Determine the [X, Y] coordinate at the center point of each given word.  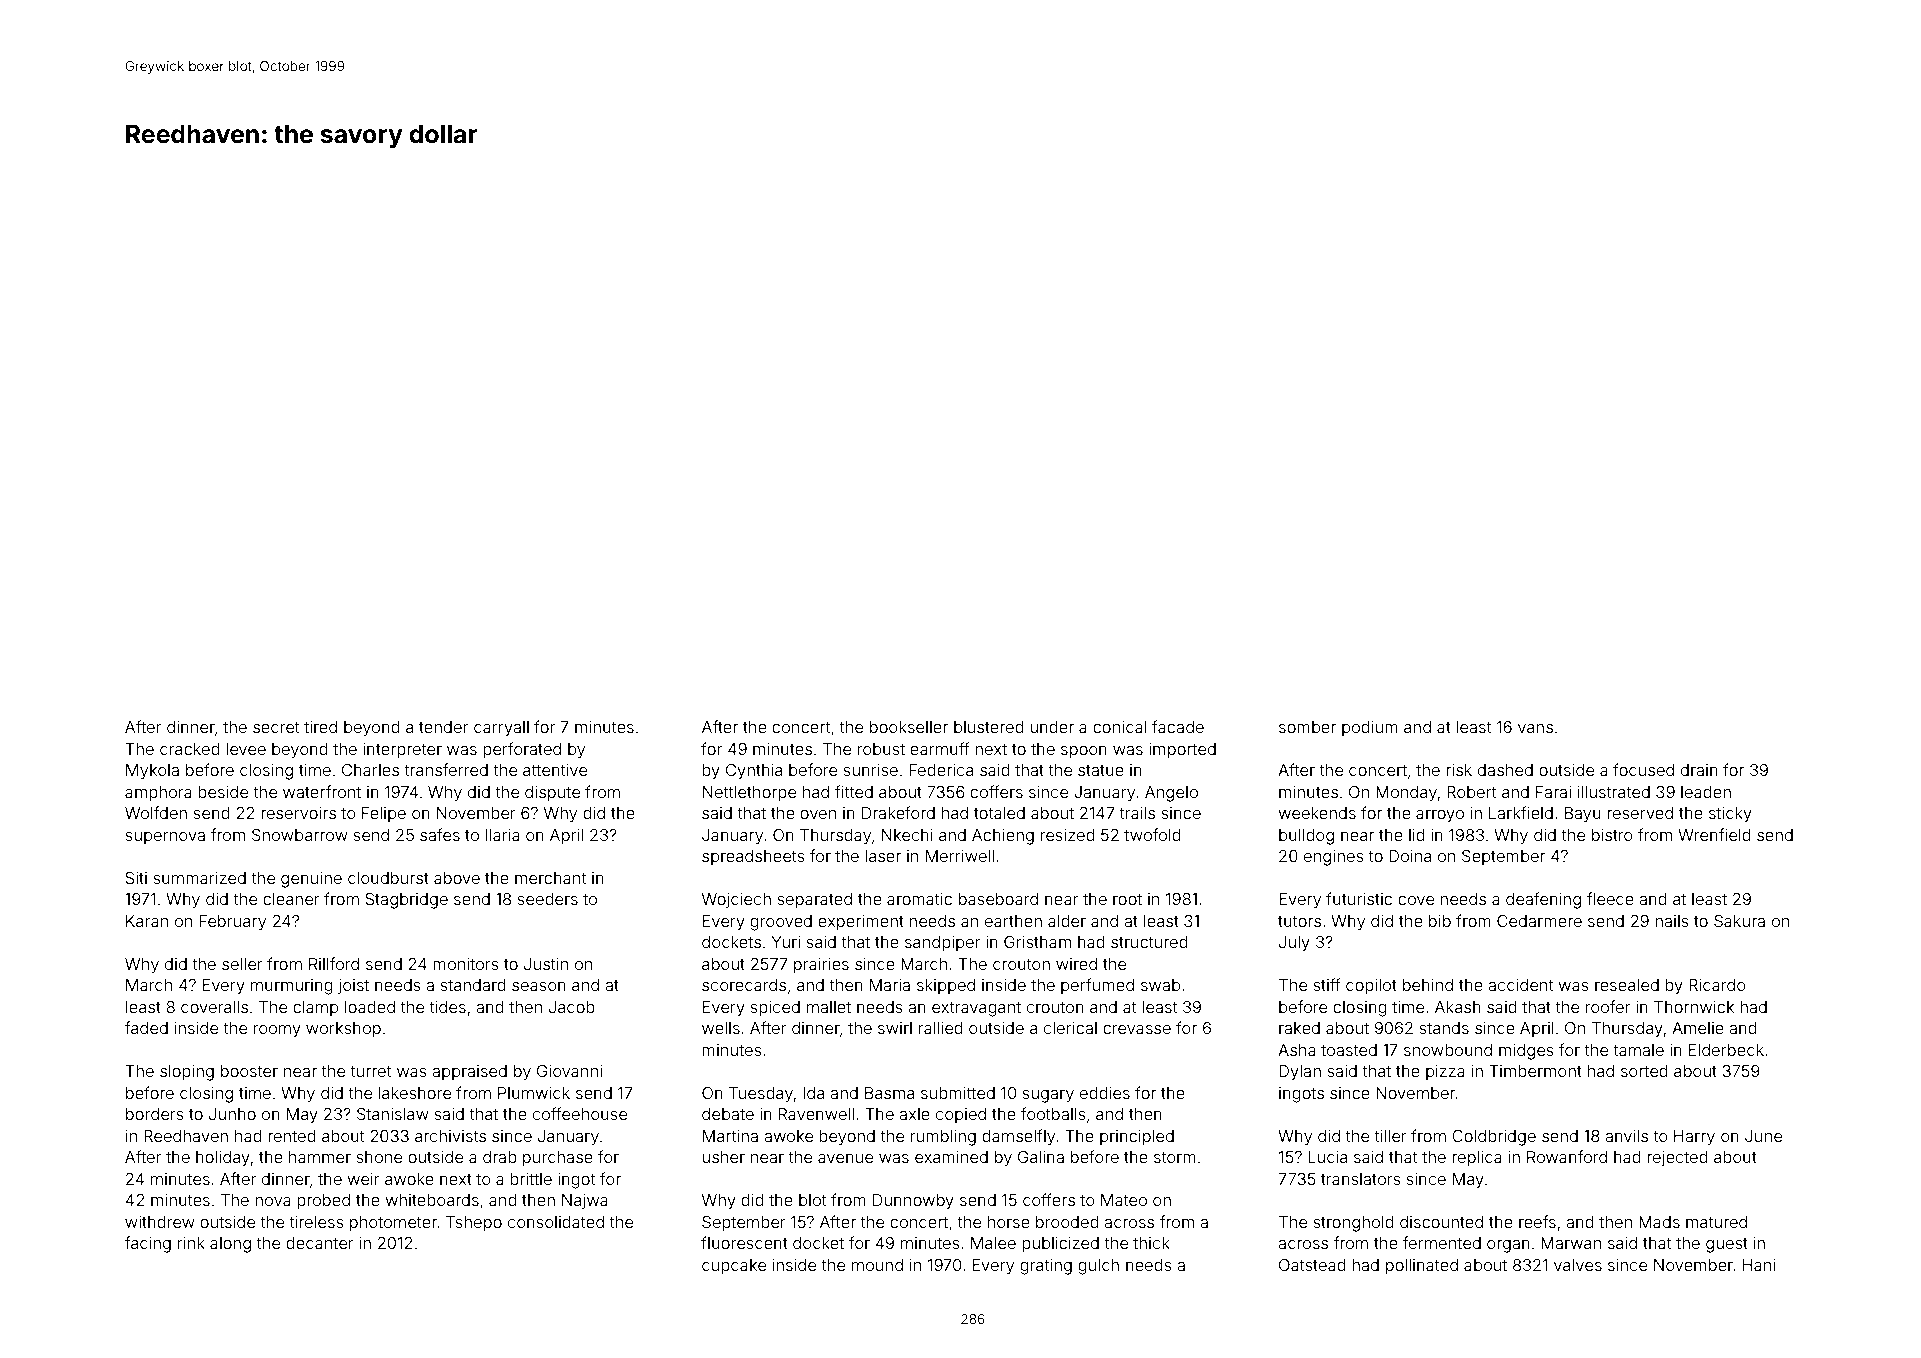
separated [815, 901]
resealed [1627, 985]
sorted [1644, 1071]
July [1294, 944]
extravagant [976, 1009]
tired [320, 727]
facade [1178, 726]
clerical [1070, 1028]
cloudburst [388, 878]
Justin [546, 964]
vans [1535, 728]
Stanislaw [393, 1114]
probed [323, 1202]
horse [1009, 1222]
